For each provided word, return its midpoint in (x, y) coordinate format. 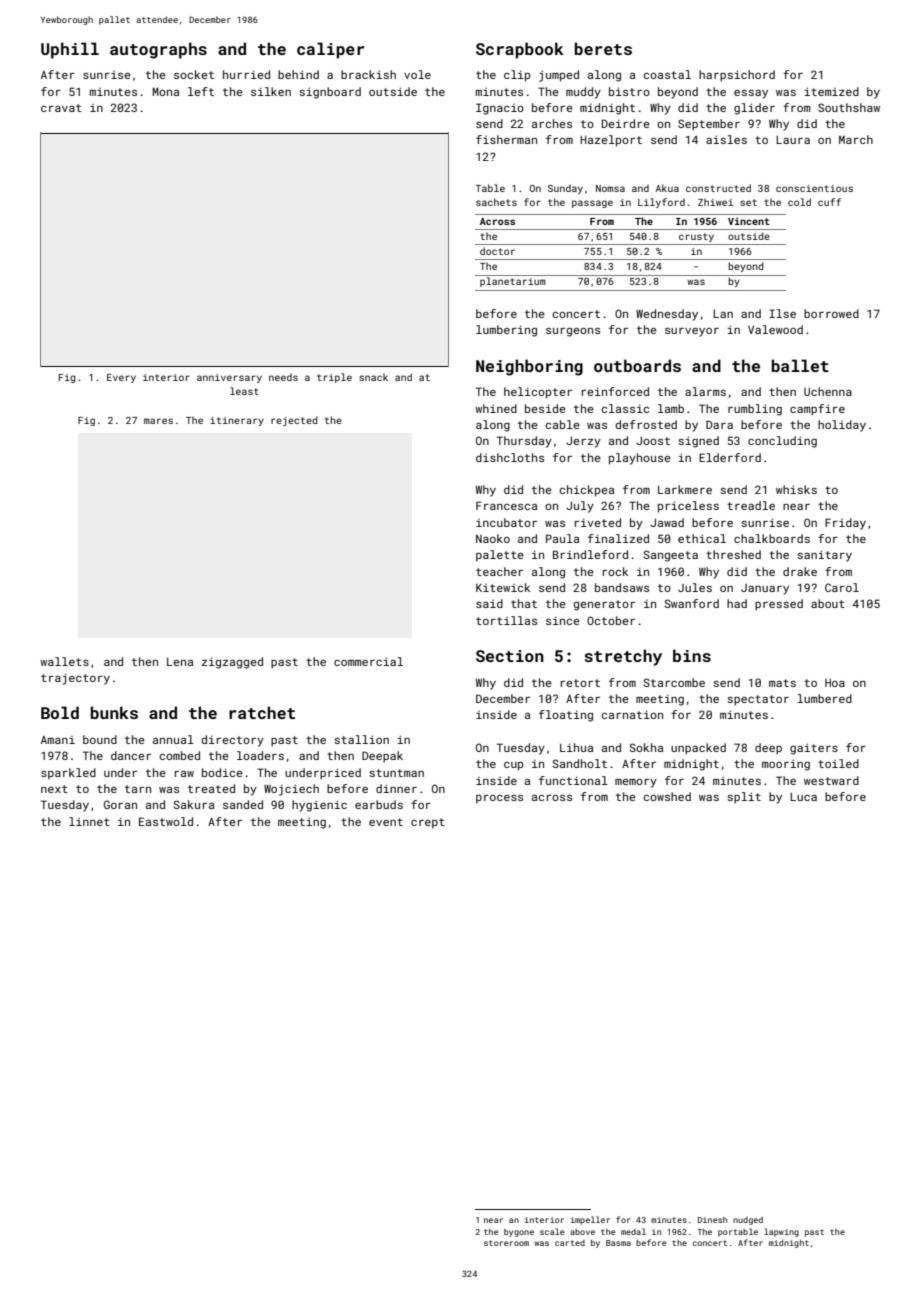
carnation (632, 714)
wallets (64, 661)
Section (510, 656)
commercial (368, 661)
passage (592, 204)
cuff (829, 202)
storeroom (506, 1243)
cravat (61, 108)
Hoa (835, 683)
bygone (519, 1233)
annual (173, 739)
